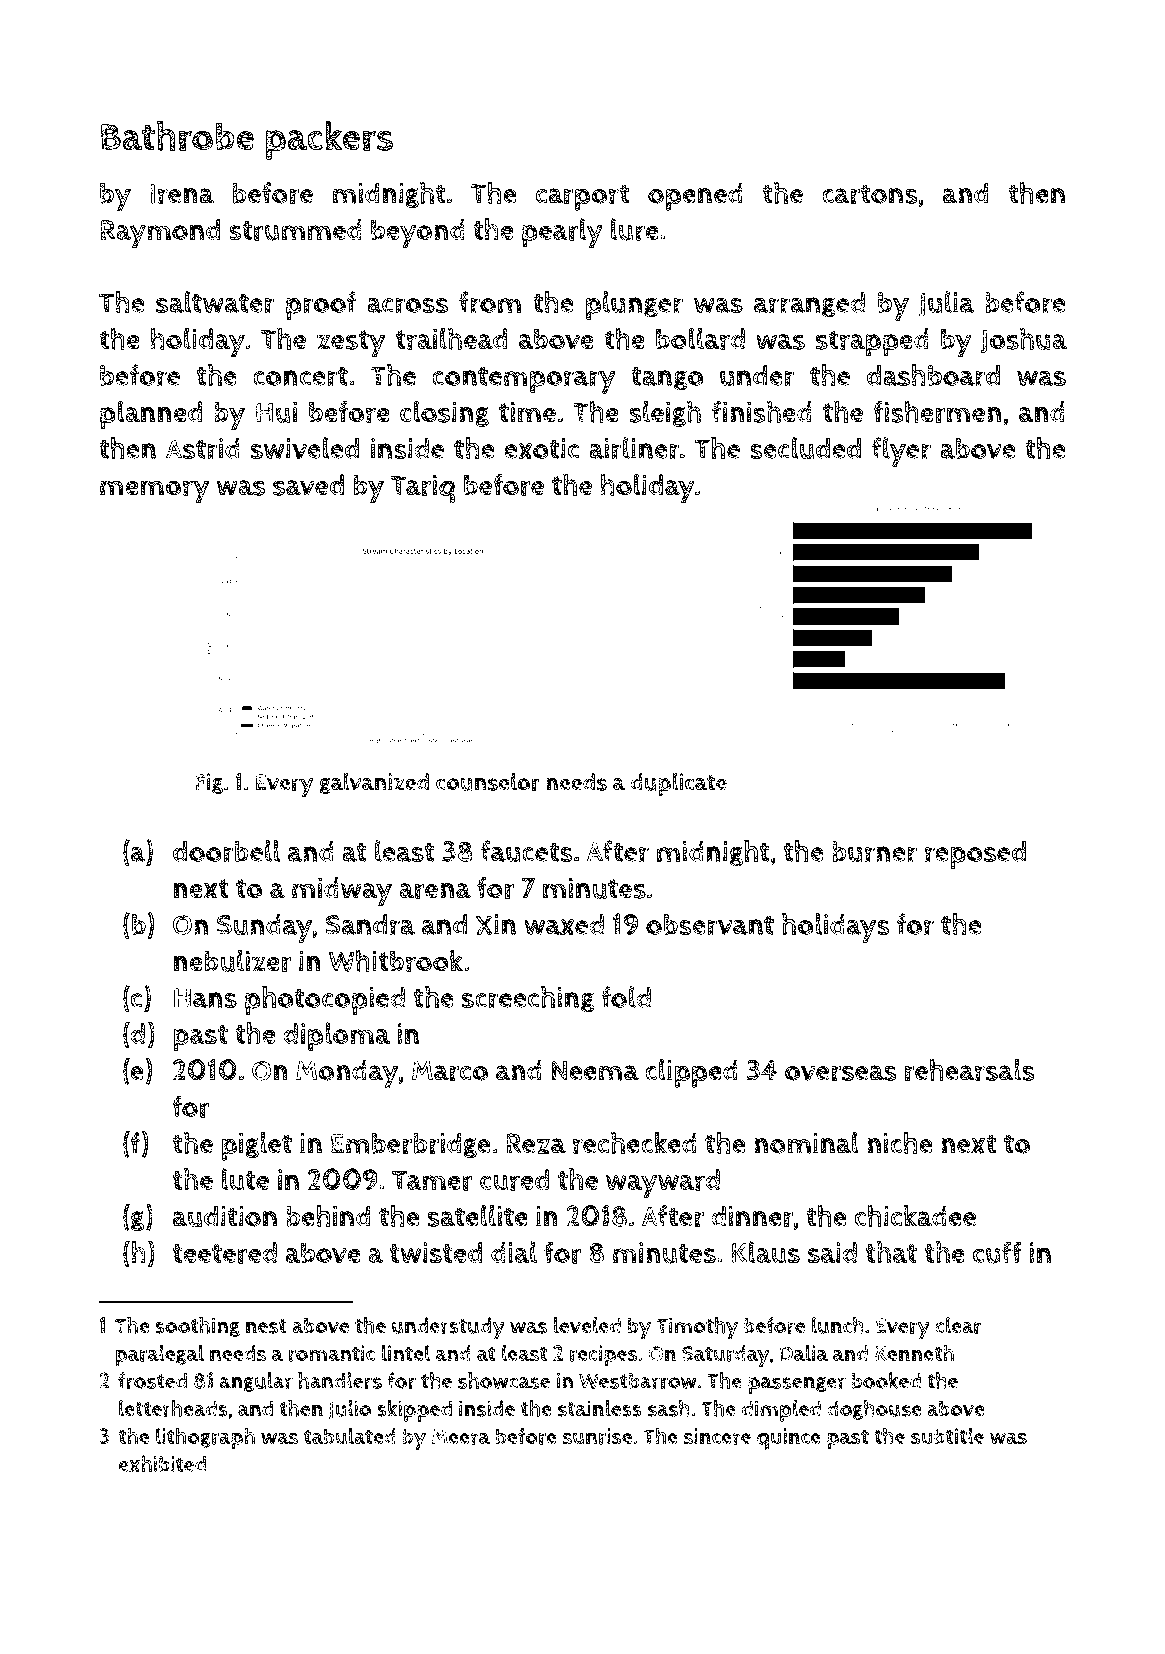 Image resolution: width=1165 pixels, height=1654 pixels. I want to click on quince, so click(789, 1439).
